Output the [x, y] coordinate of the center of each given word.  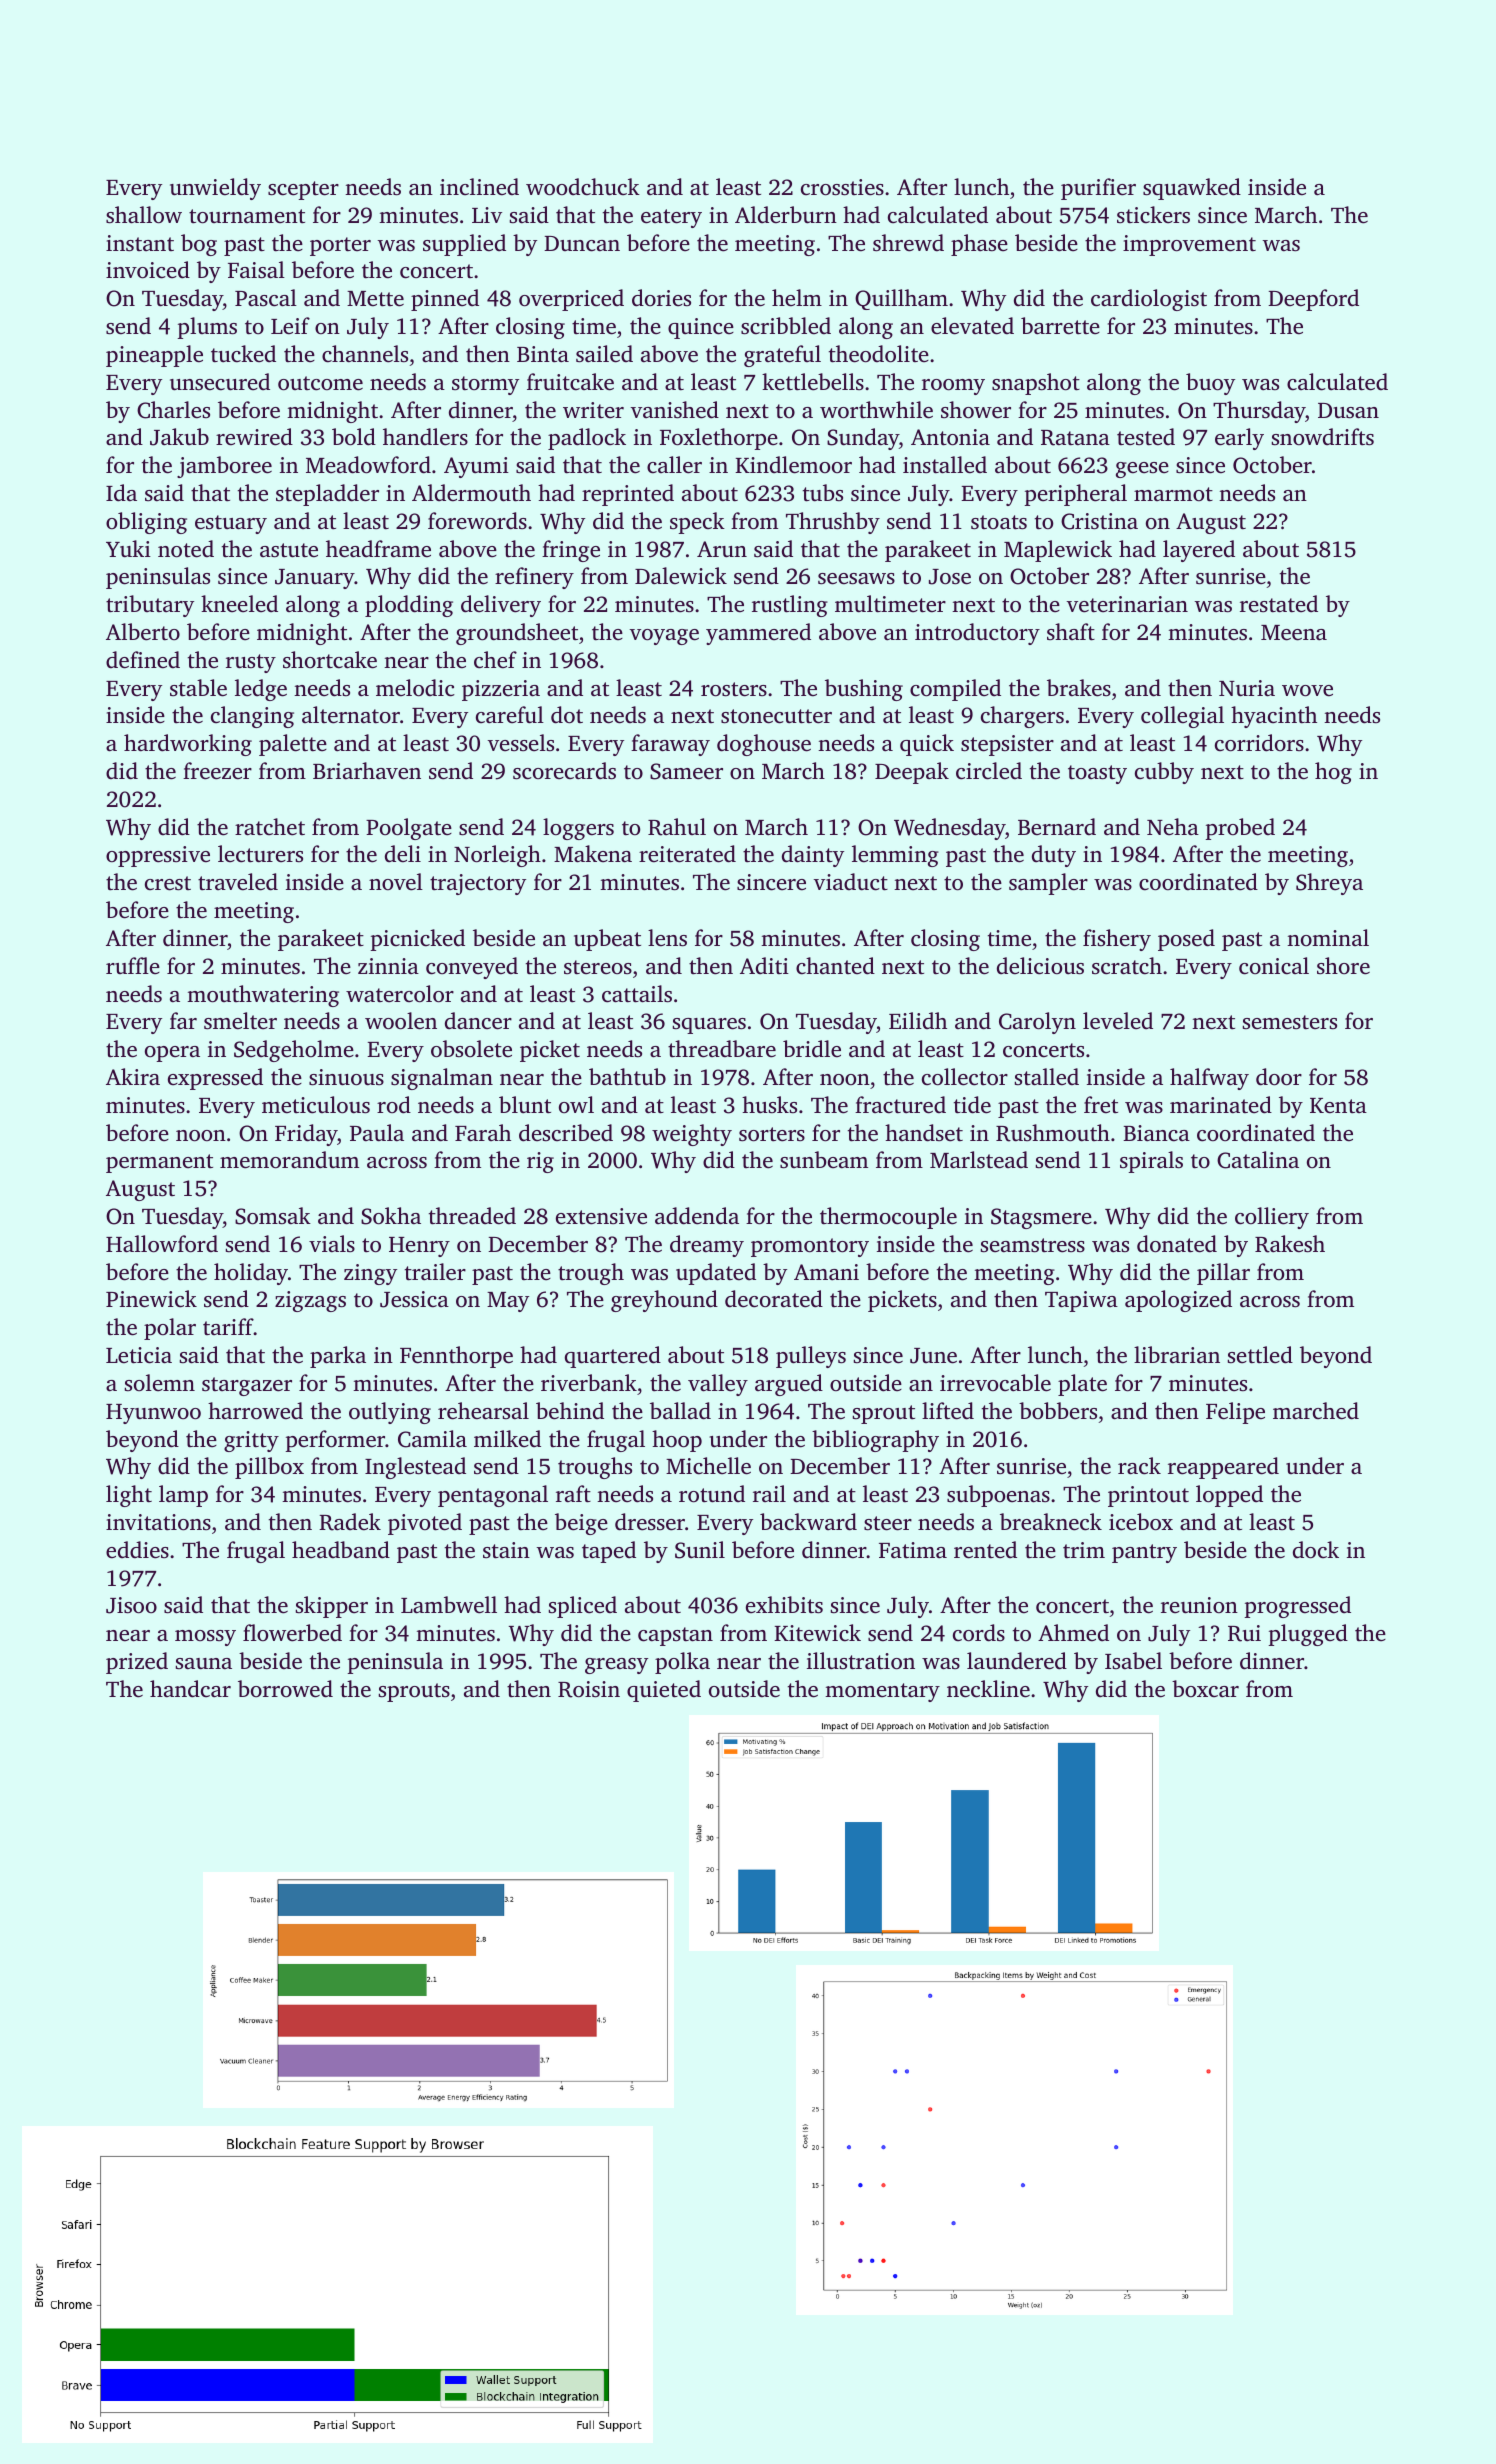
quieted [664, 1691]
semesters [1290, 1022]
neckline [988, 1689]
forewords [477, 521]
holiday [251, 1274]
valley [718, 1385]
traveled [238, 882]
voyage [664, 637]
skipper [332, 1607]
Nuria [1247, 688]
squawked [1192, 189]
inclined [479, 186]
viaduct [851, 882]
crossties [842, 187]
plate [1082, 1385]
